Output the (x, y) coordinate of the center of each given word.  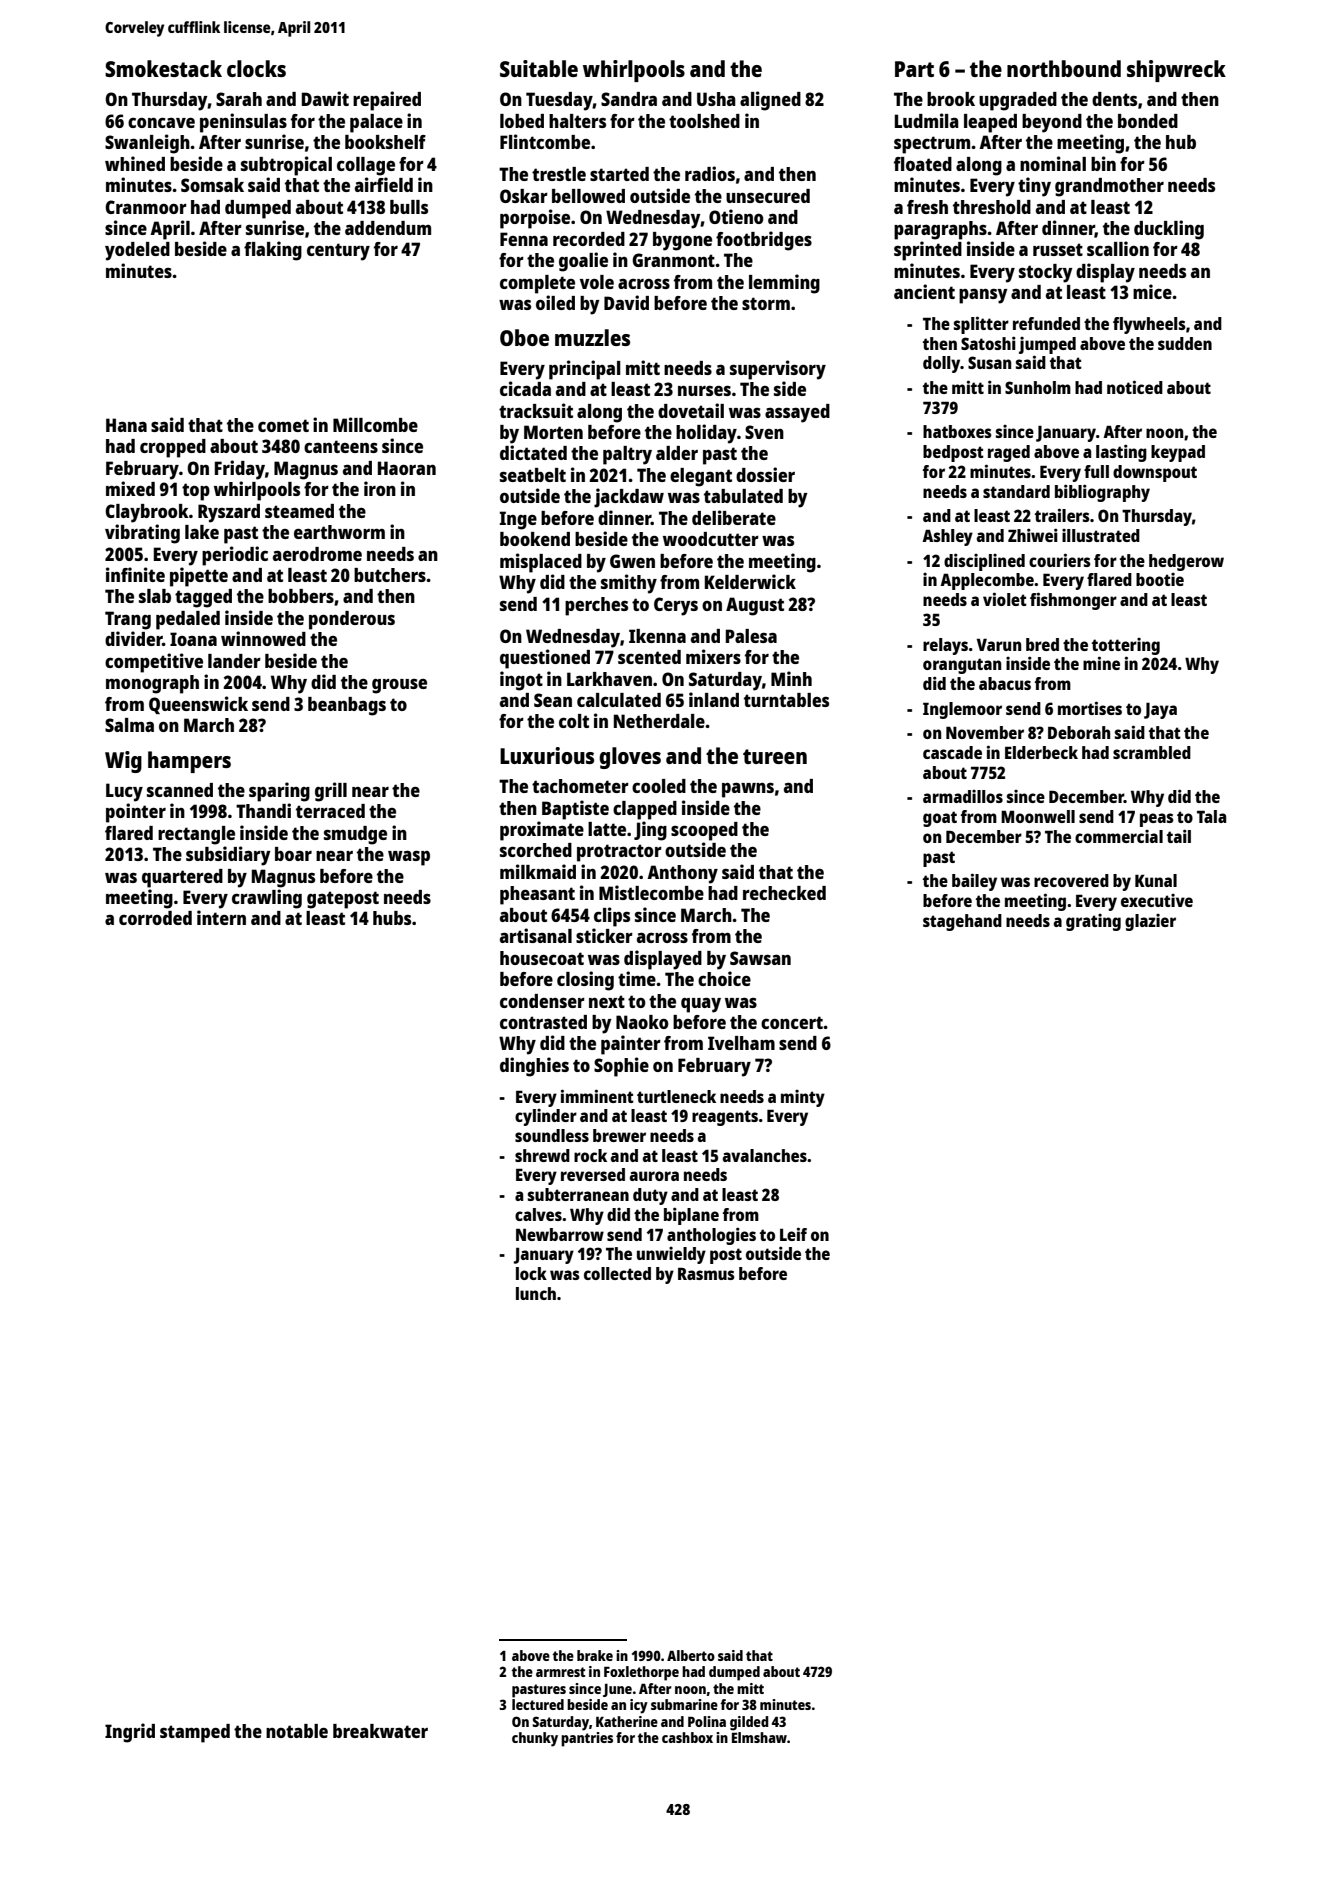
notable (297, 1731)
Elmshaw (759, 1737)
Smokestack (163, 68)
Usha (716, 99)
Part (914, 69)
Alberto (691, 1655)
